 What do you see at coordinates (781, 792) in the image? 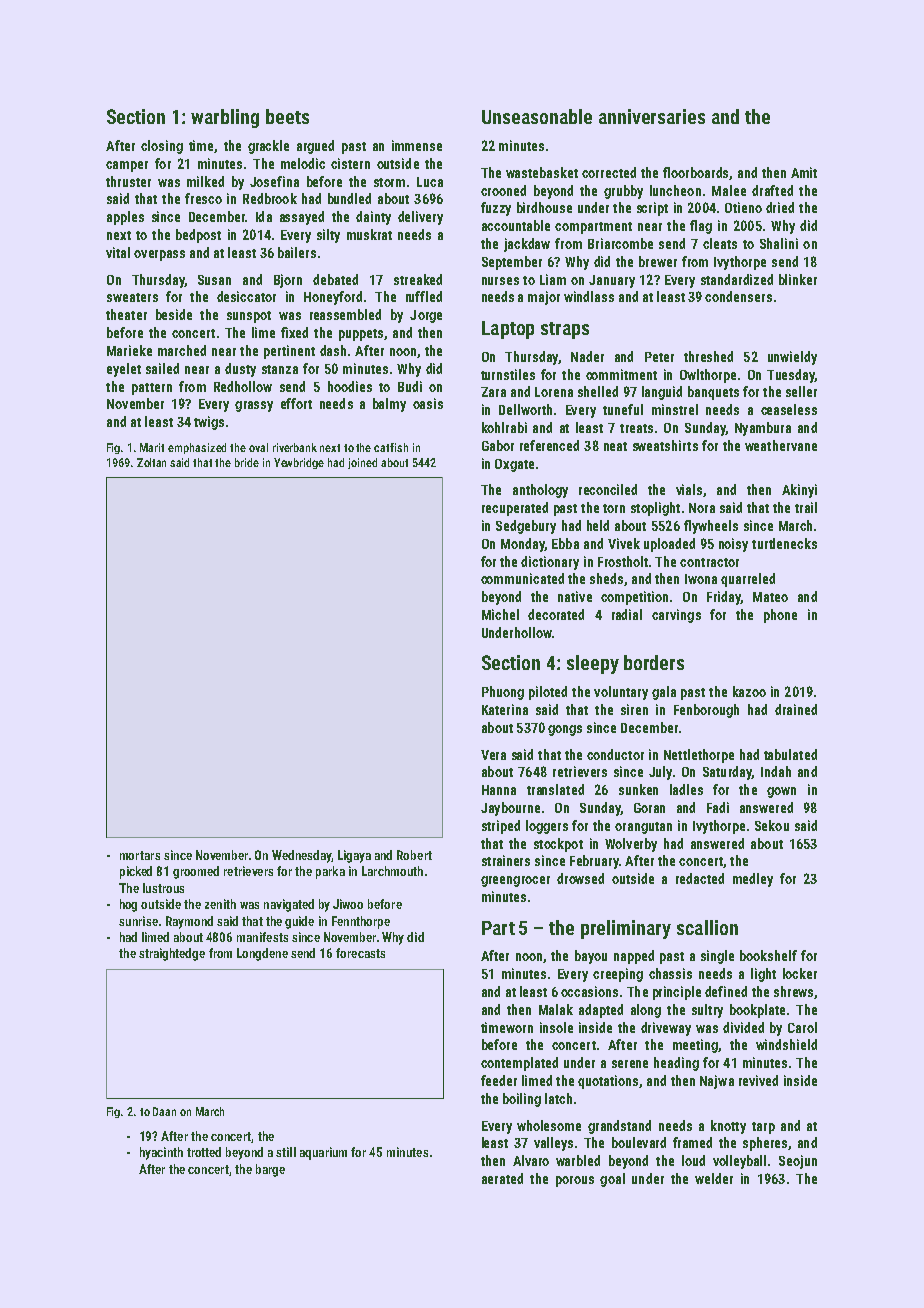
I see `gown` at bounding box center [781, 792].
